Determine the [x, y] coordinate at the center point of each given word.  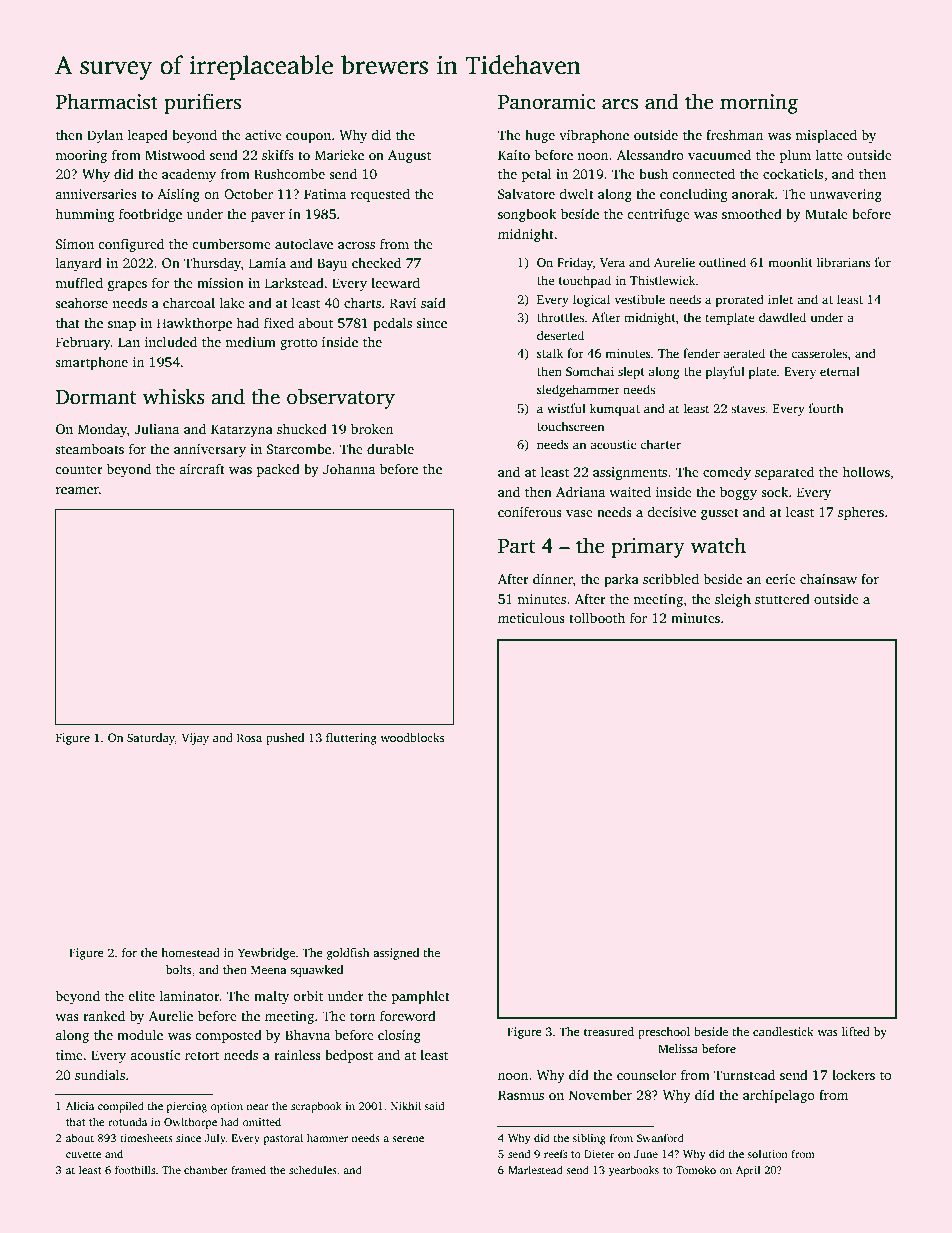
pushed [285, 739]
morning [759, 104]
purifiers [202, 103]
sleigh [733, 600]
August [409, 156]
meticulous [531, 617]
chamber [206, 1169]
